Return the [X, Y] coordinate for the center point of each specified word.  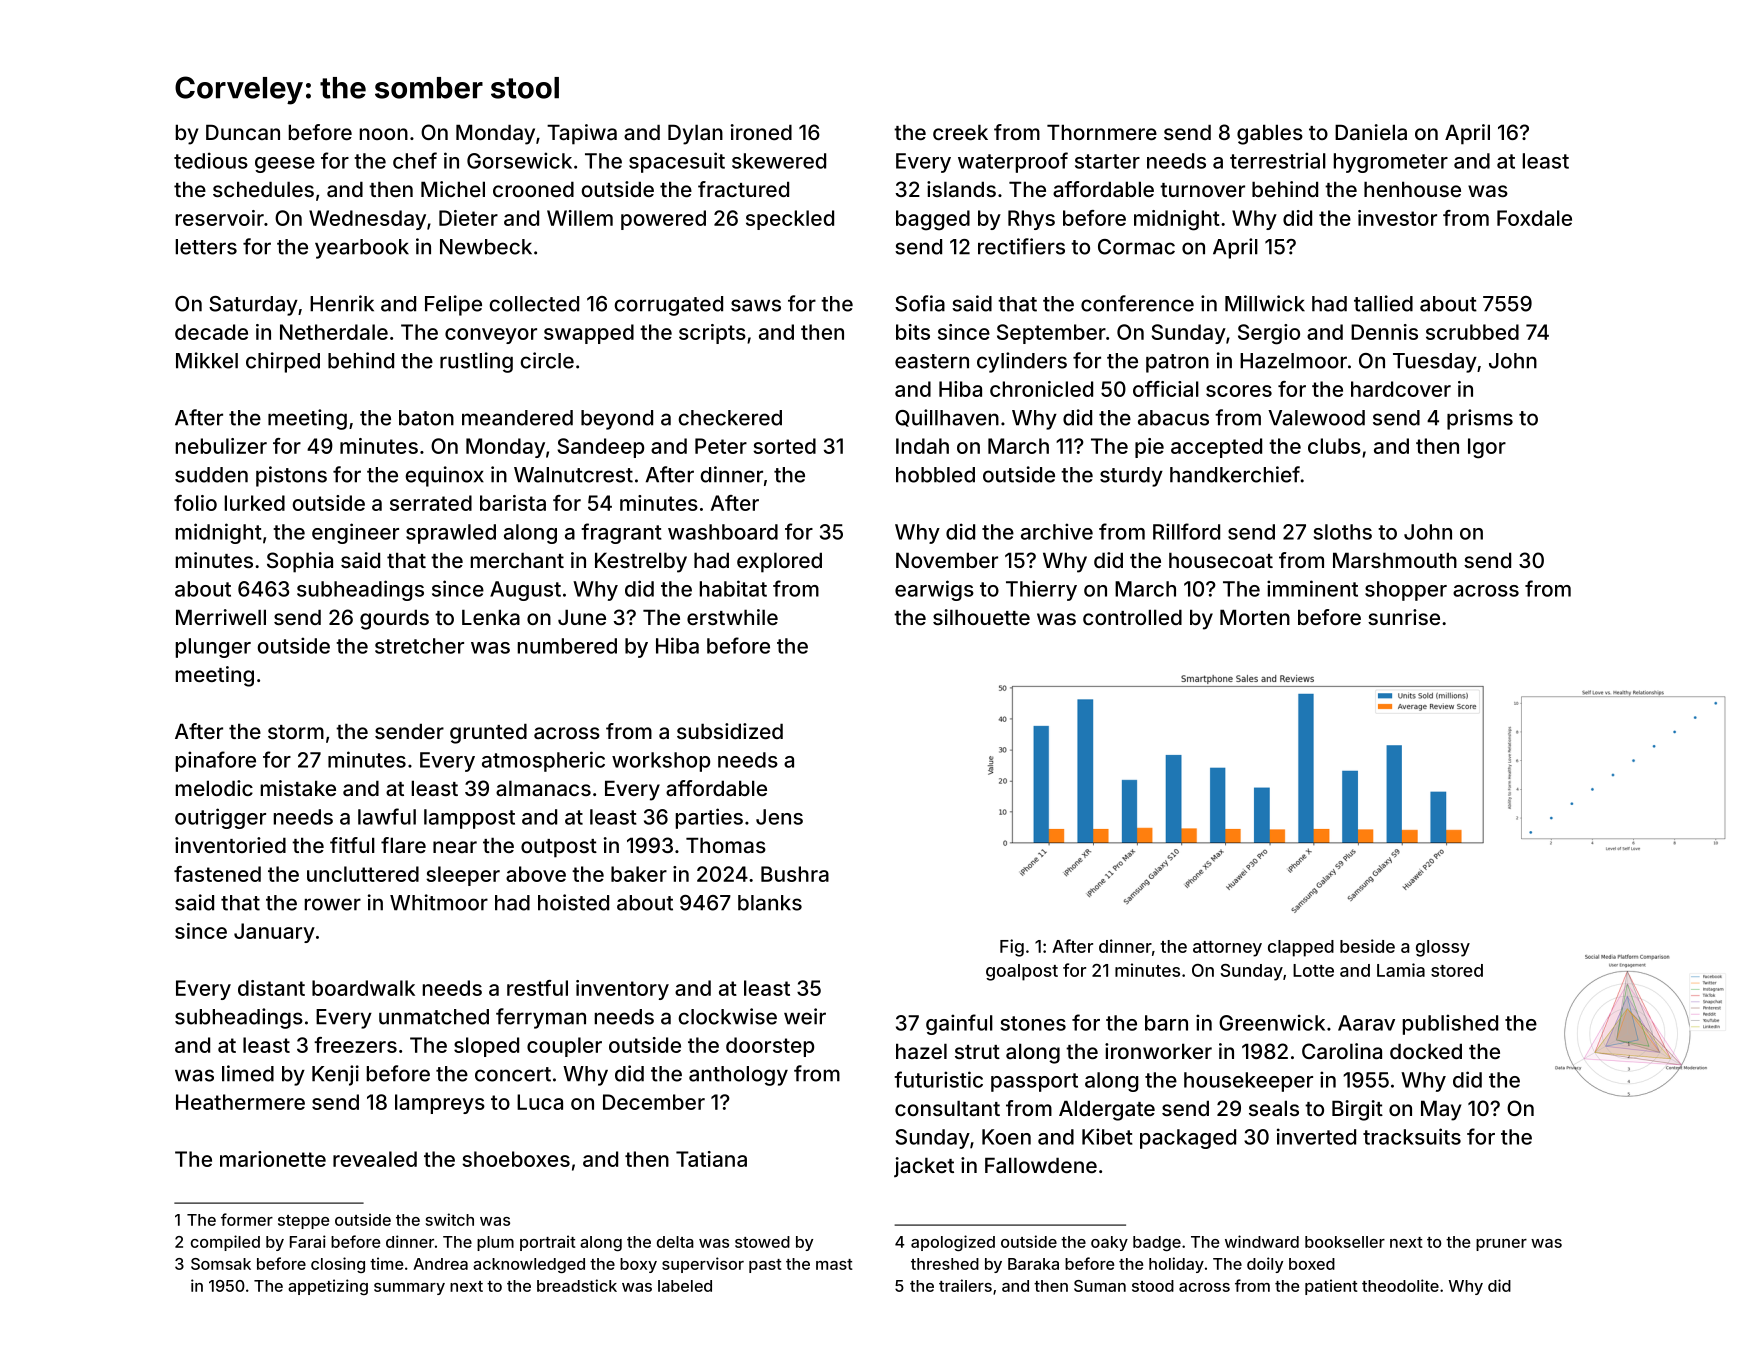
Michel [453, 189]
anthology [738, 1076]
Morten [1255, 617]
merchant [517, 560]
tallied [1383, 303]
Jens [779, 817]
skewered [779, 161]
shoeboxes [516, 1159]
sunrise [1404, 617]
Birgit [1357, 1110]
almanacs [543, 788]
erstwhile [732, 617]
